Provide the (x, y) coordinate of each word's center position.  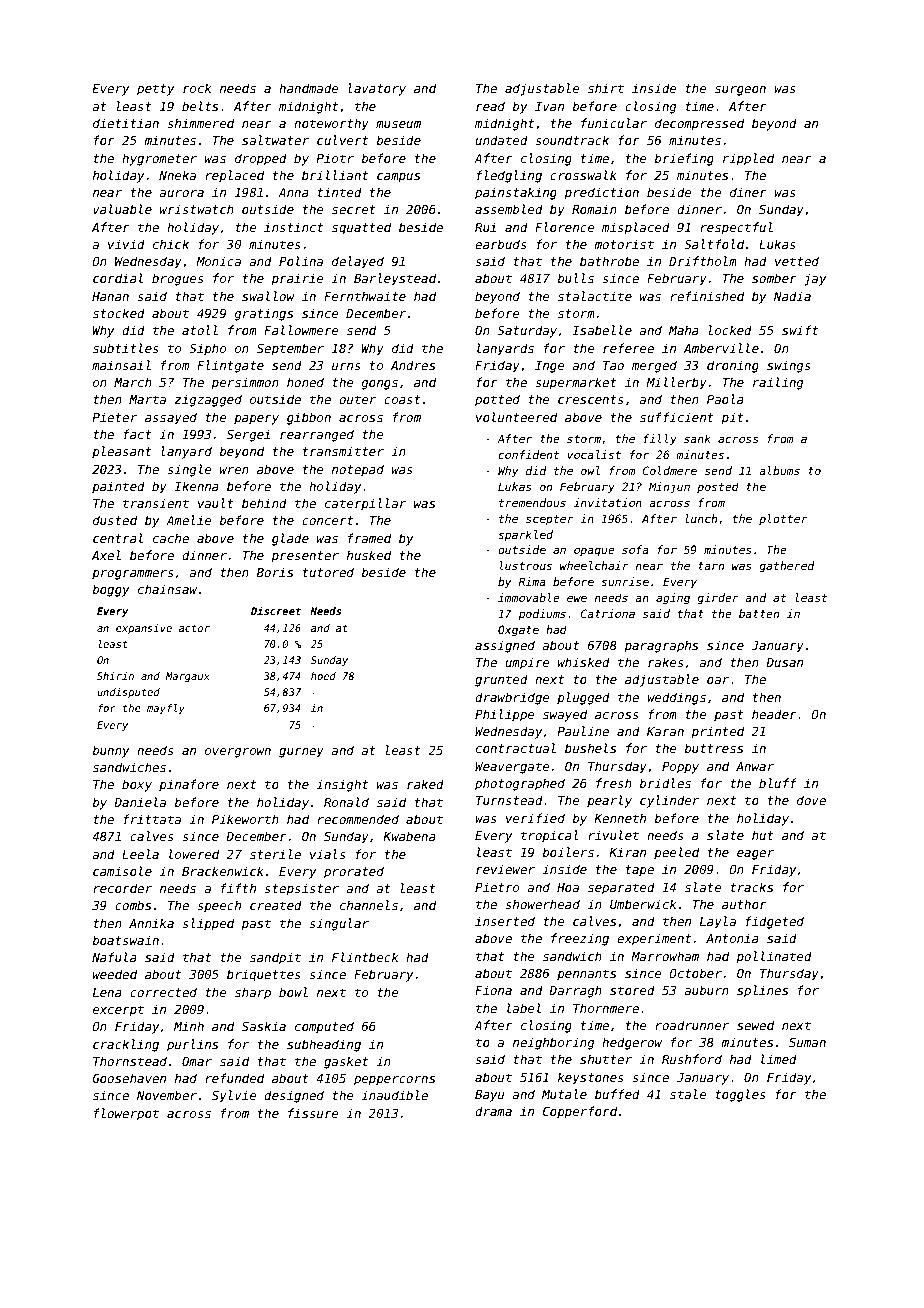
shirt (606, 88)
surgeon (740, 91)
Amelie (188, 520)
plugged (583, 698)
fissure (313, 1113)
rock (197, 88)
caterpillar (365, 504)
